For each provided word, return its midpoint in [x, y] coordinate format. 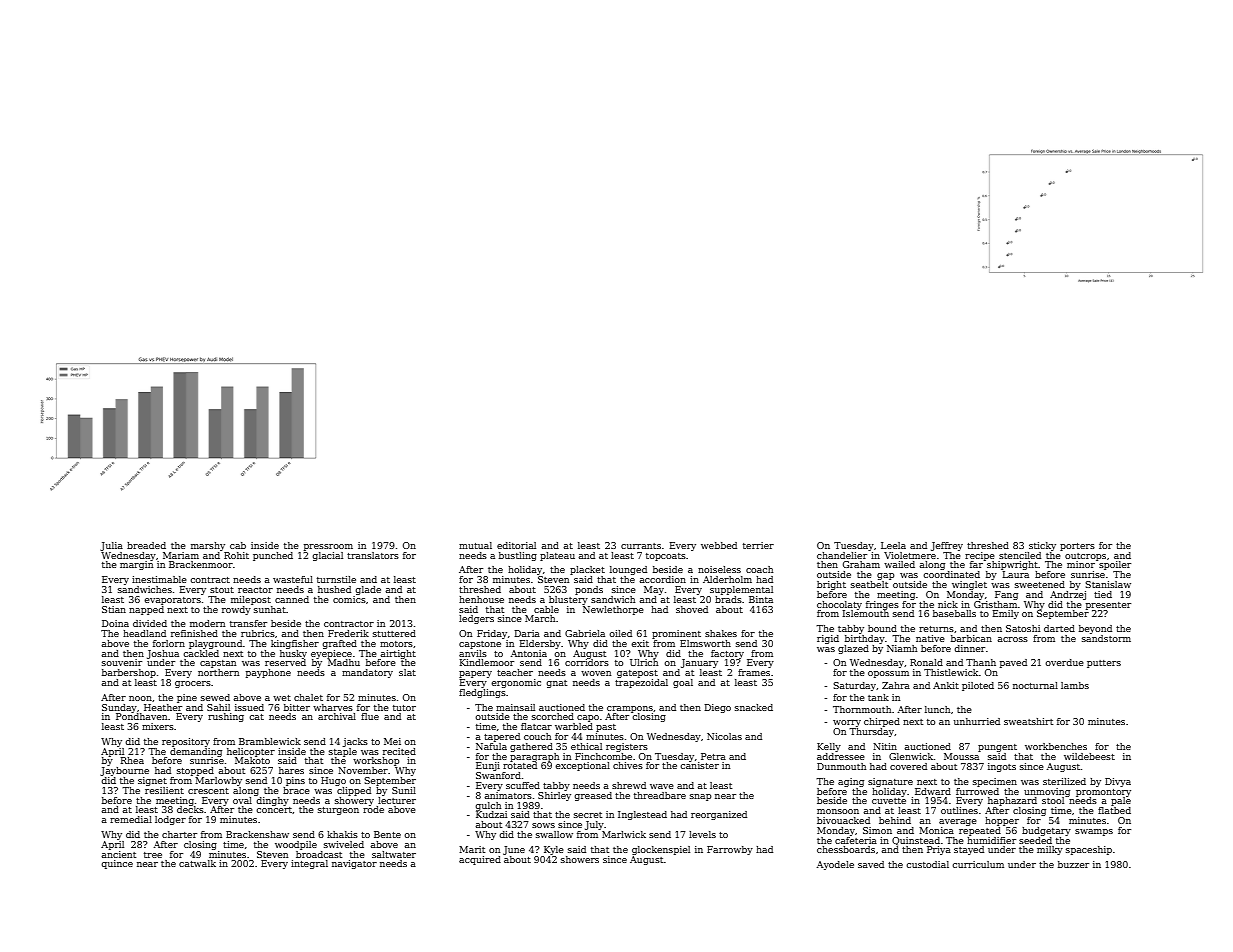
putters [1104, 664]
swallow [554, 834]
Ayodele [835, 865]
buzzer [1073, 864]
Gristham [995, 604]
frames [754, 672]
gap [886, 576]
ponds [589, 590]
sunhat [270, 609]
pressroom [328, 547]
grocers [193, 684]
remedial [131, 819]
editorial [516, 545]
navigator [354, 864]
